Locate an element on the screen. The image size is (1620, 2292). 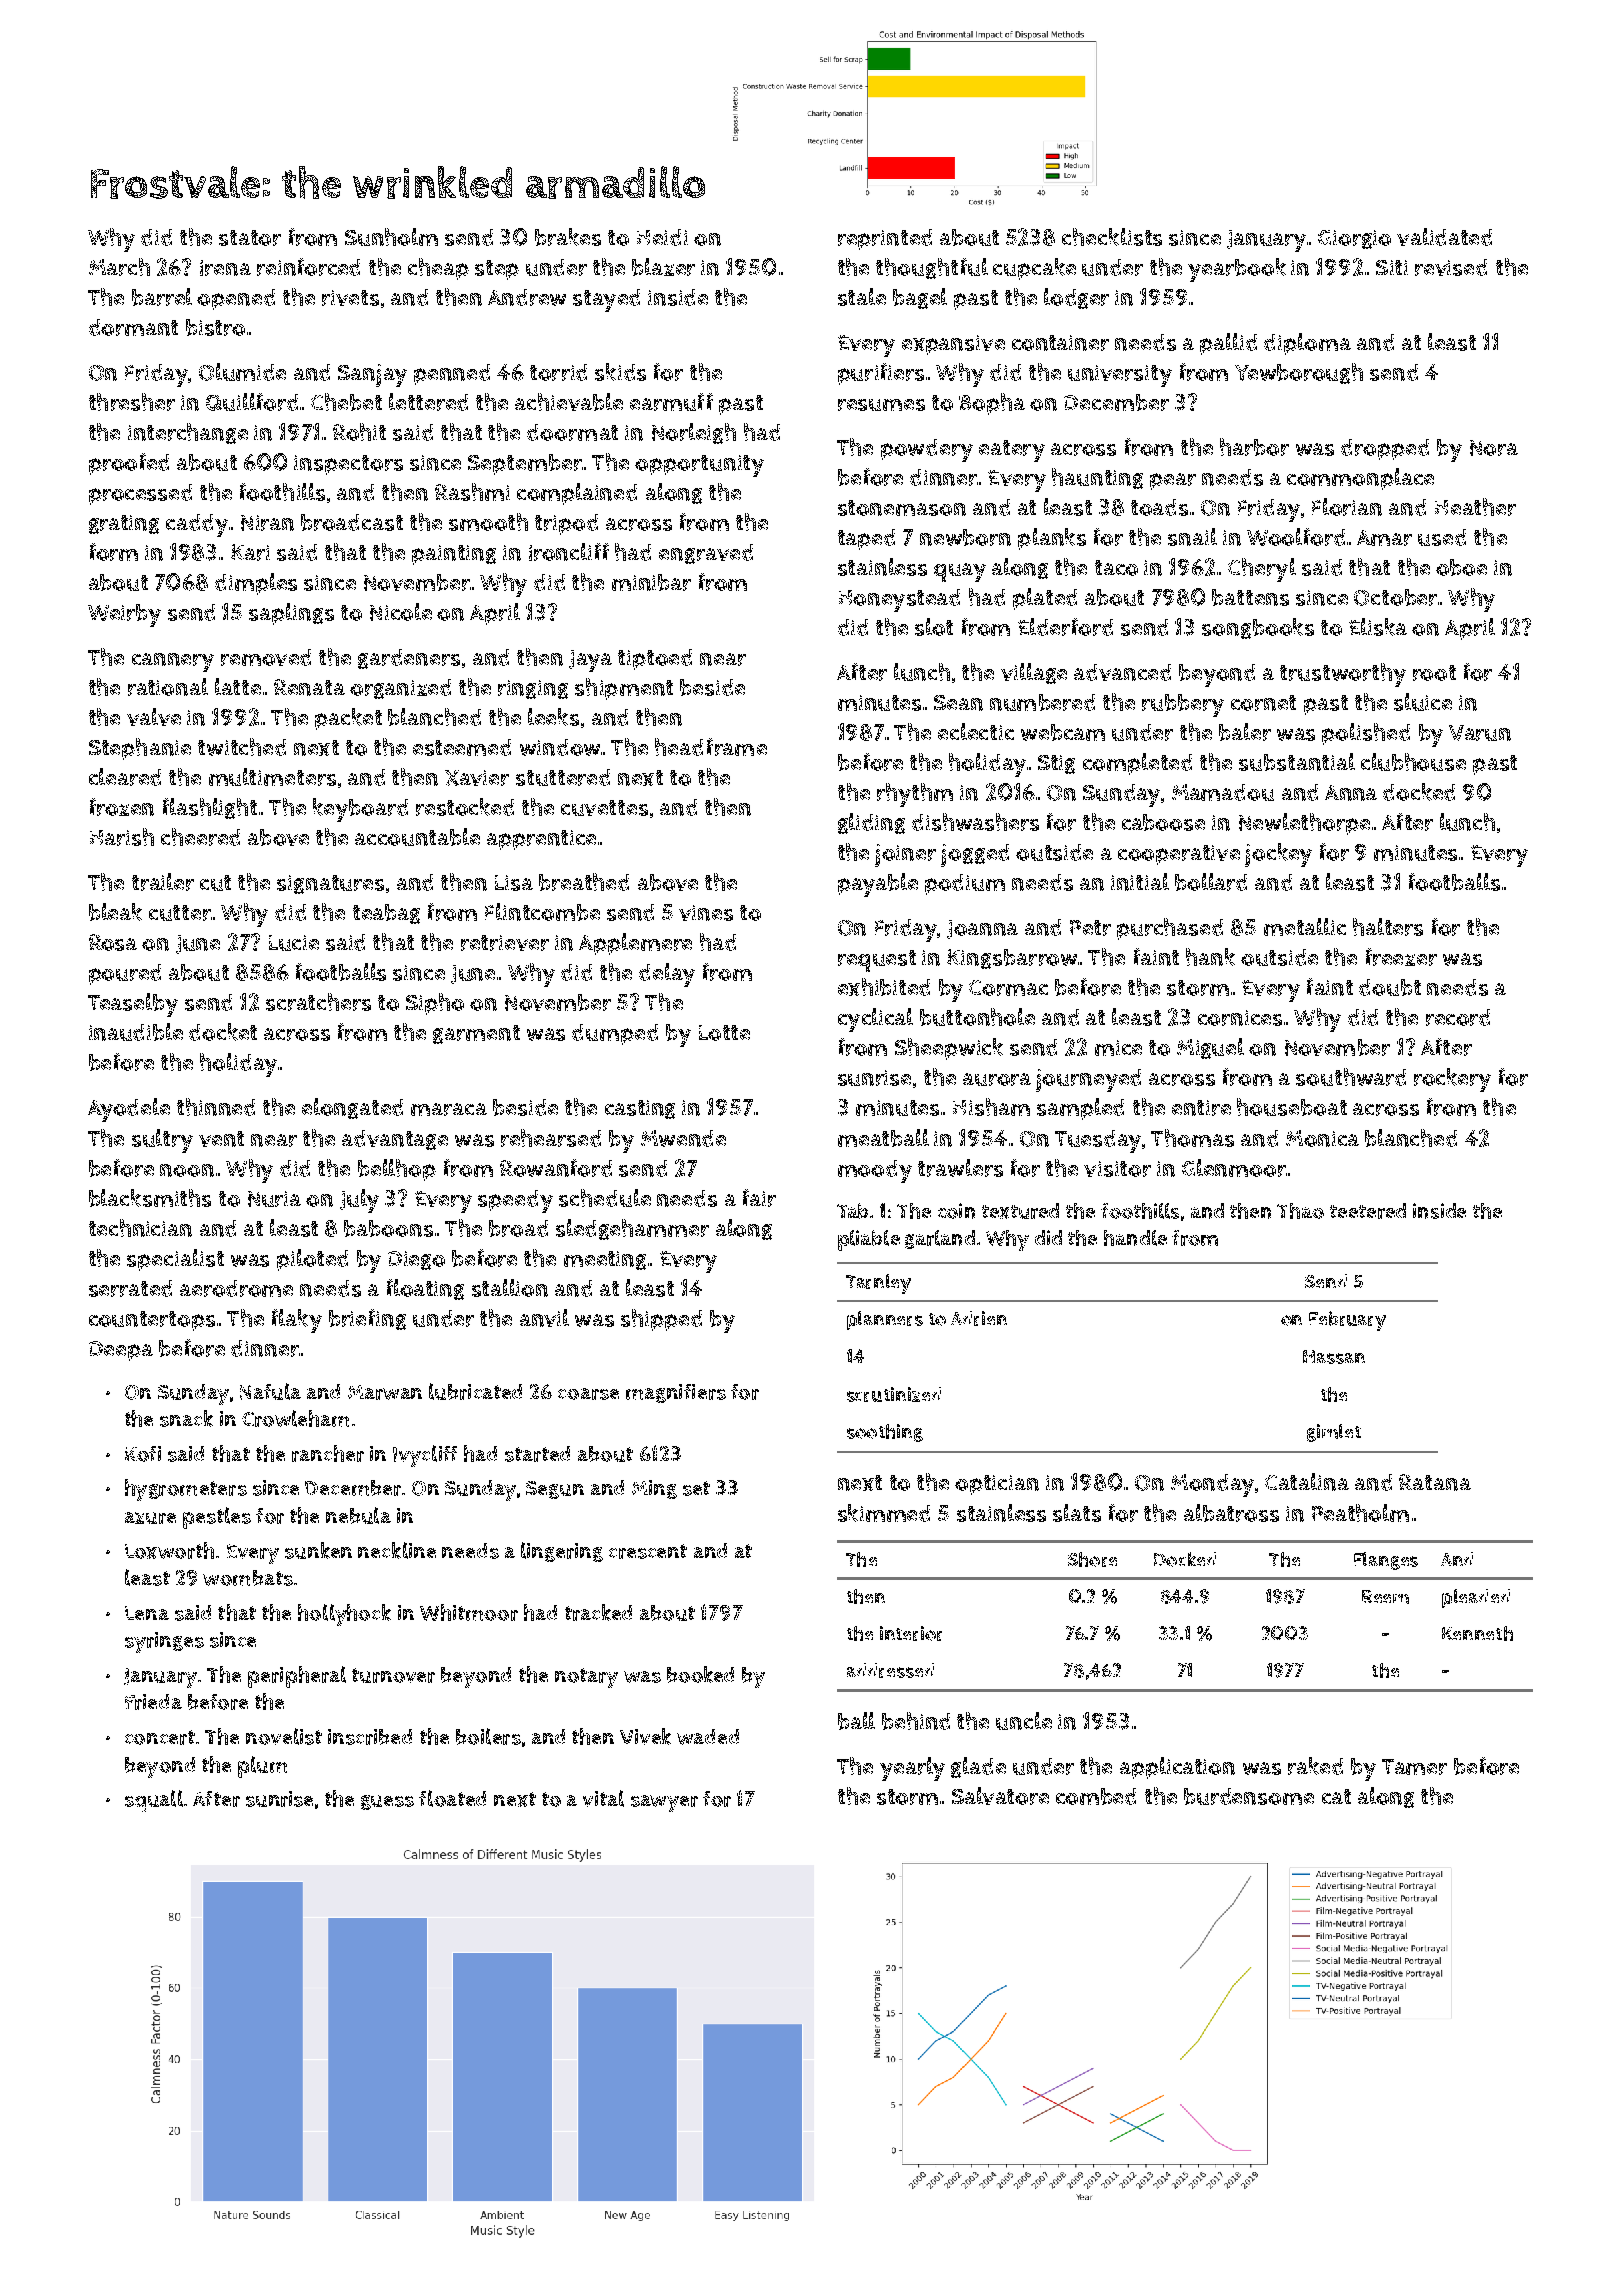
vital is located at coordinates (603, 1798).
